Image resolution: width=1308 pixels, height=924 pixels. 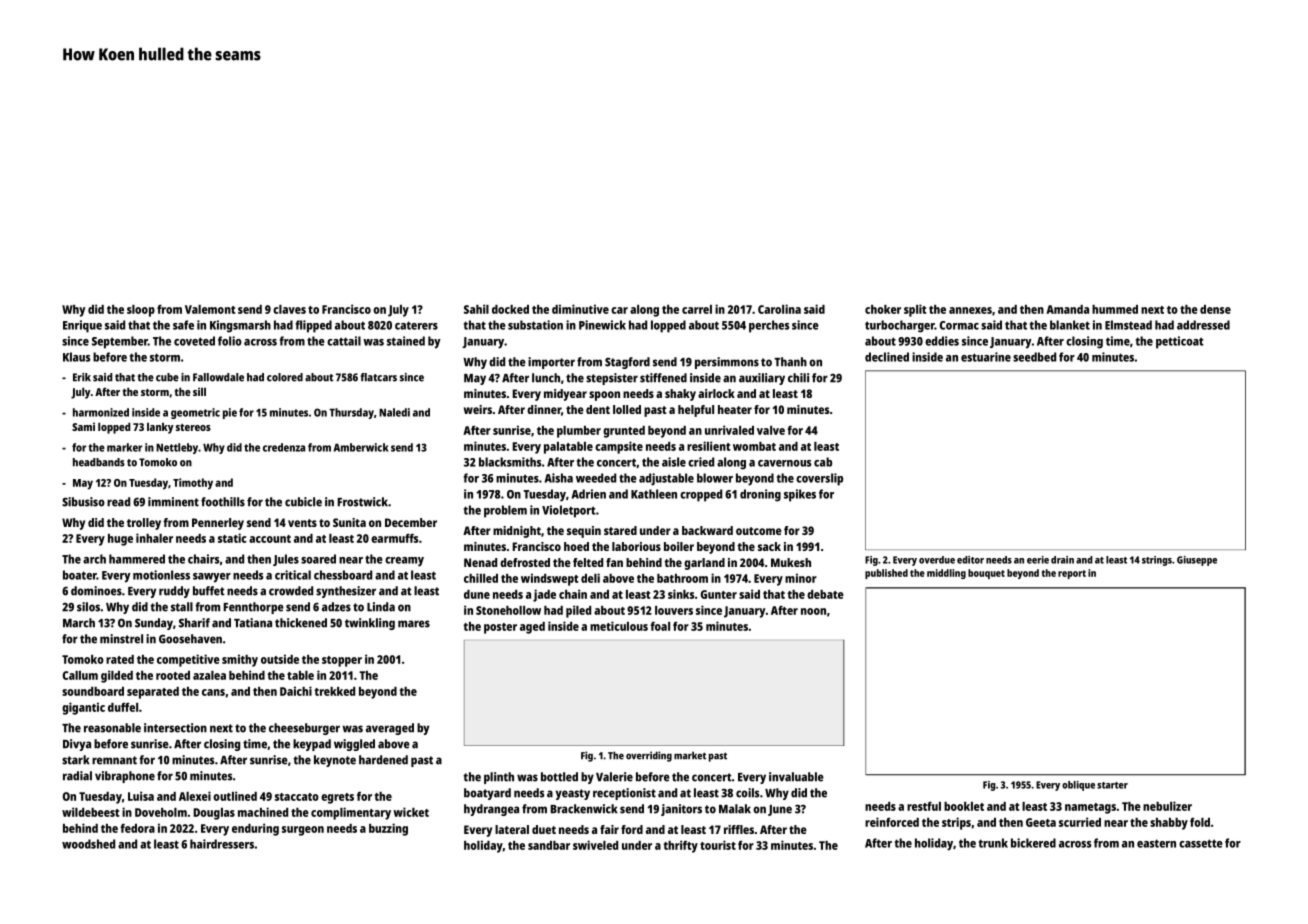 I want to click on hairdressers, so click(x=222, y=844).
